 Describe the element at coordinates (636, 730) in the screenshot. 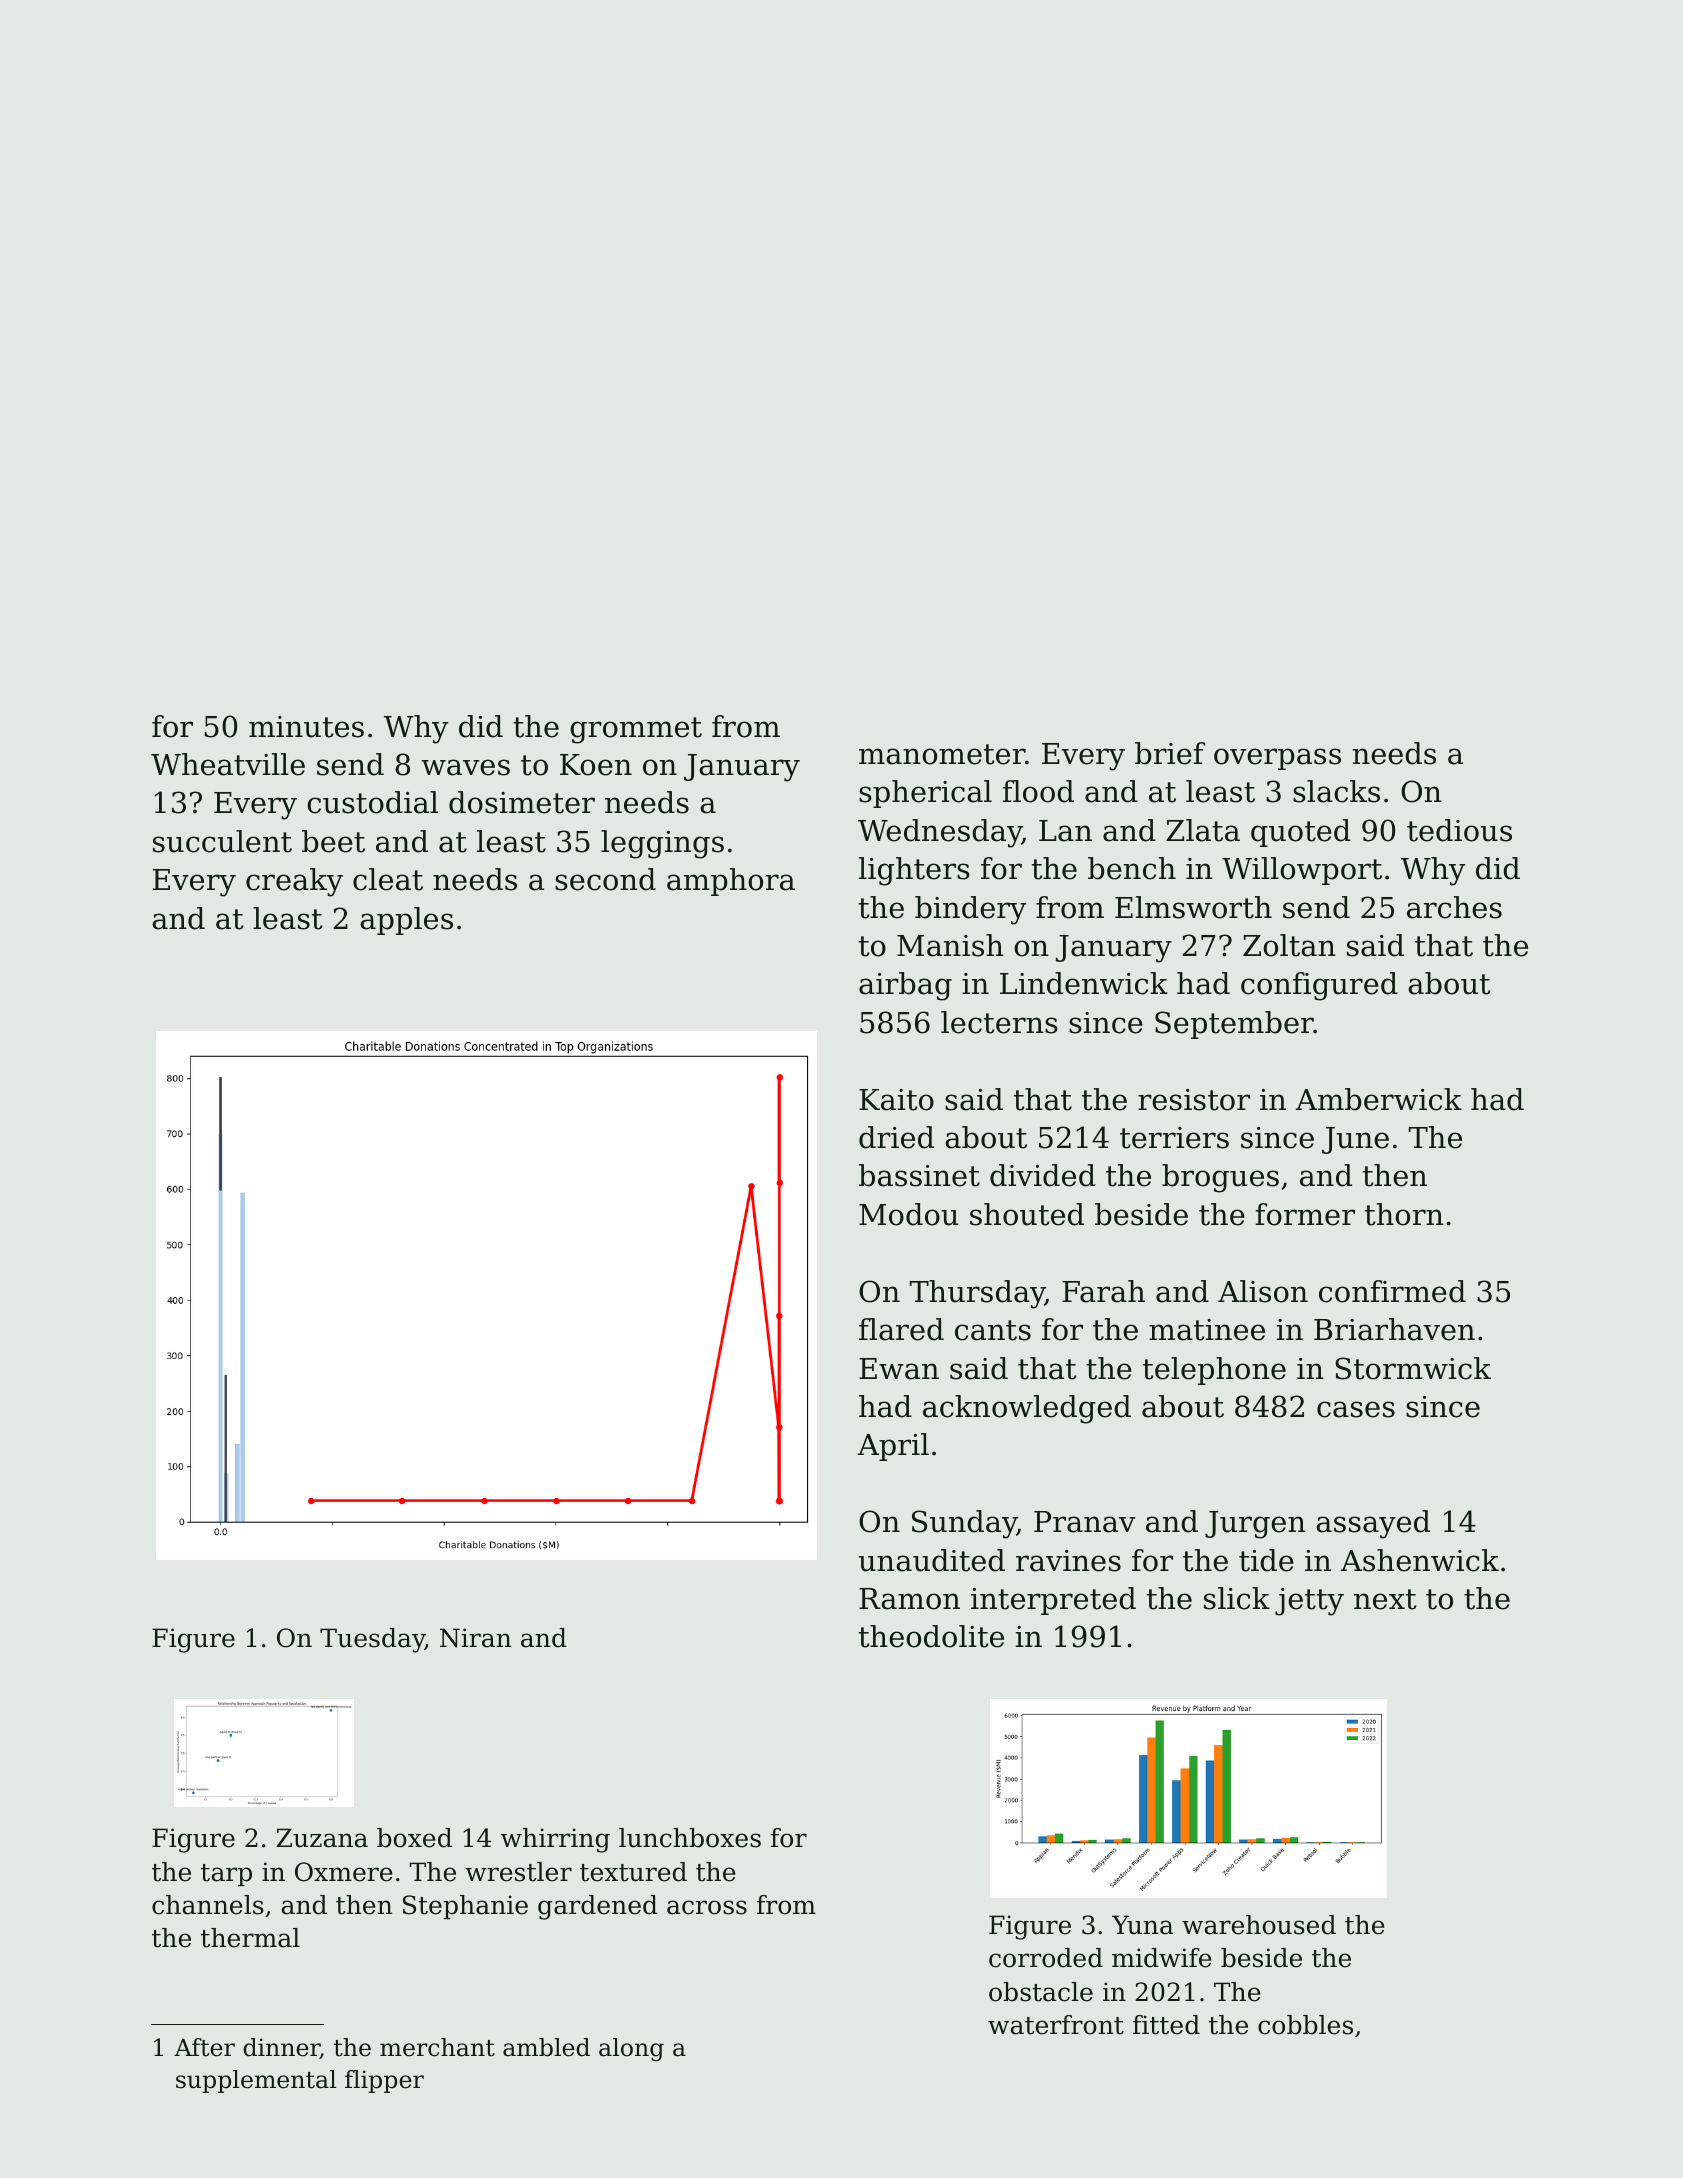

I see `grommet` at that location.
